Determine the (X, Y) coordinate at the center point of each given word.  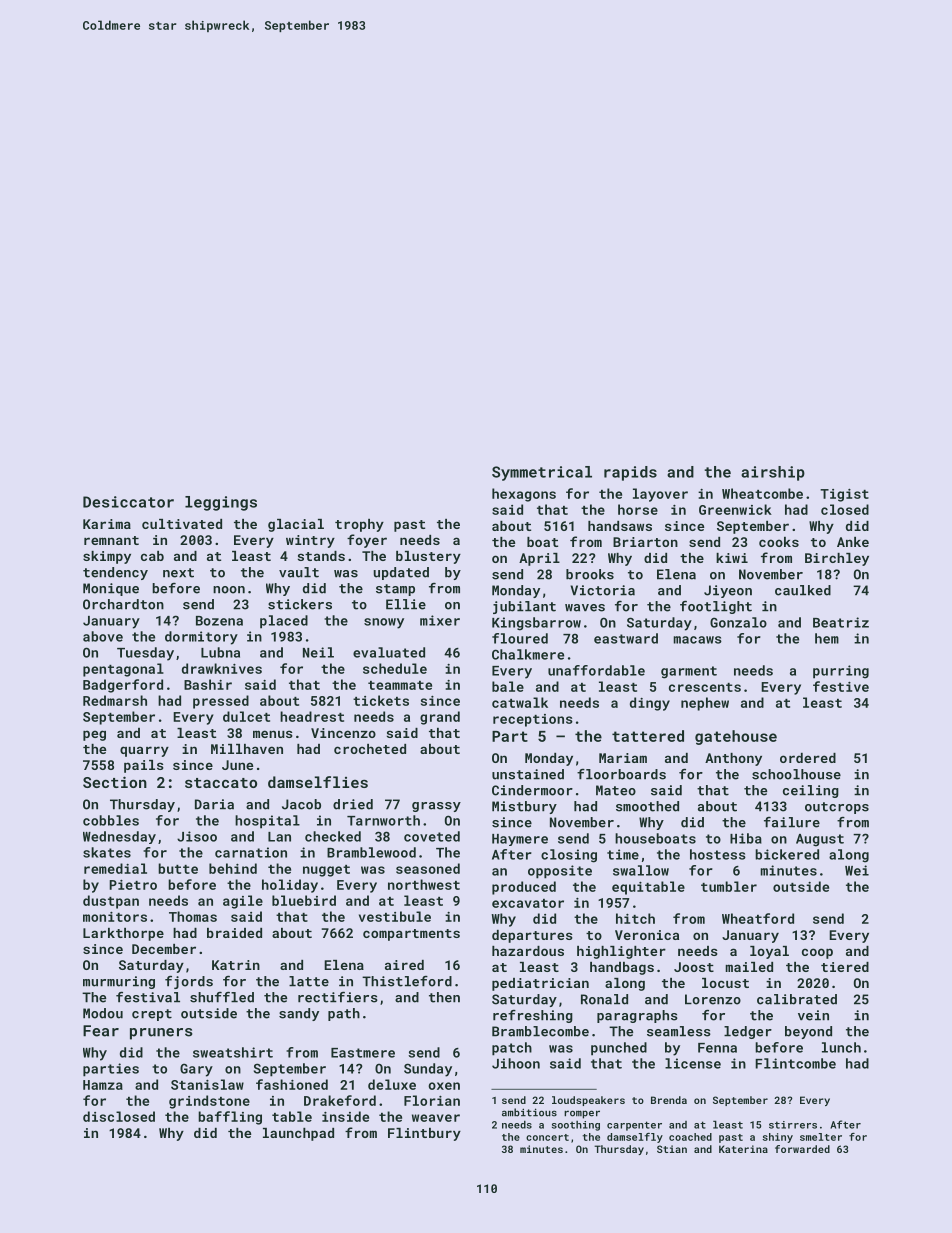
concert (547, 1137)
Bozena (219, 621)
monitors (115, 917)
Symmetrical (542, 473)
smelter (821, 1137)
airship (773, 473)
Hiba (746, 838)
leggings (221, 503)
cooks (779, 542)
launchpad (298, 1134)
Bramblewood (371, 852)
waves (585, 608)
